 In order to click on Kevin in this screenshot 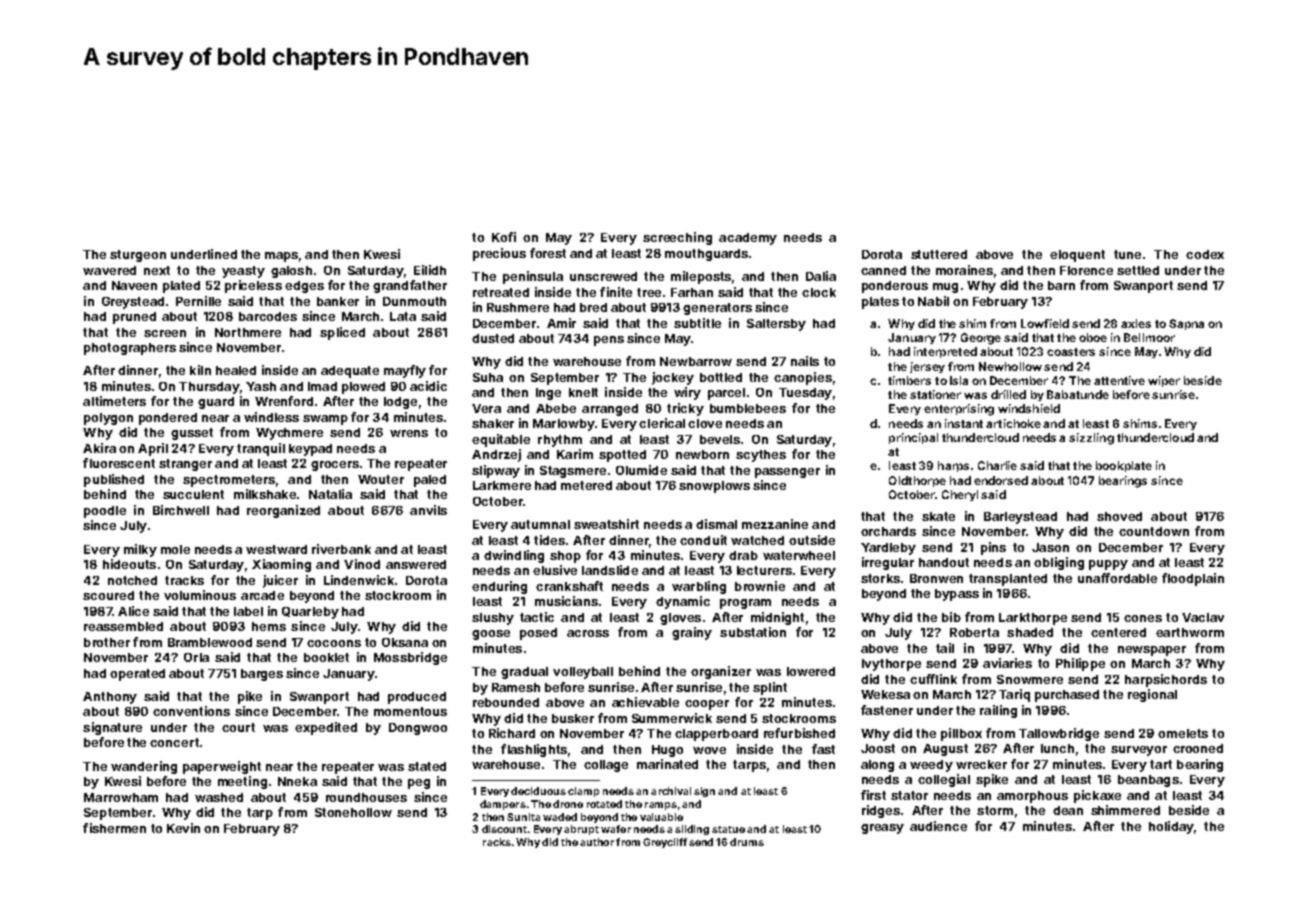, I will do `click(183, 828)`.
